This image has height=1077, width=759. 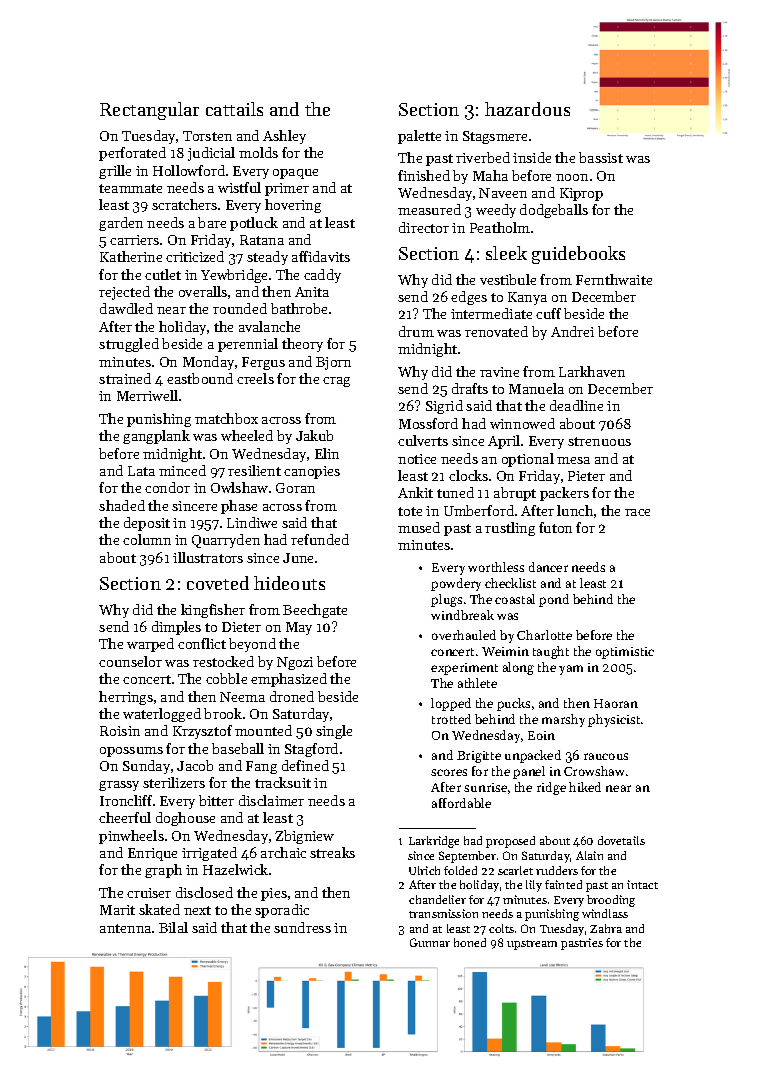 What do you see at coordinates (419, 137) in the image?
I see `palette` at bounding box center [419, 137].
